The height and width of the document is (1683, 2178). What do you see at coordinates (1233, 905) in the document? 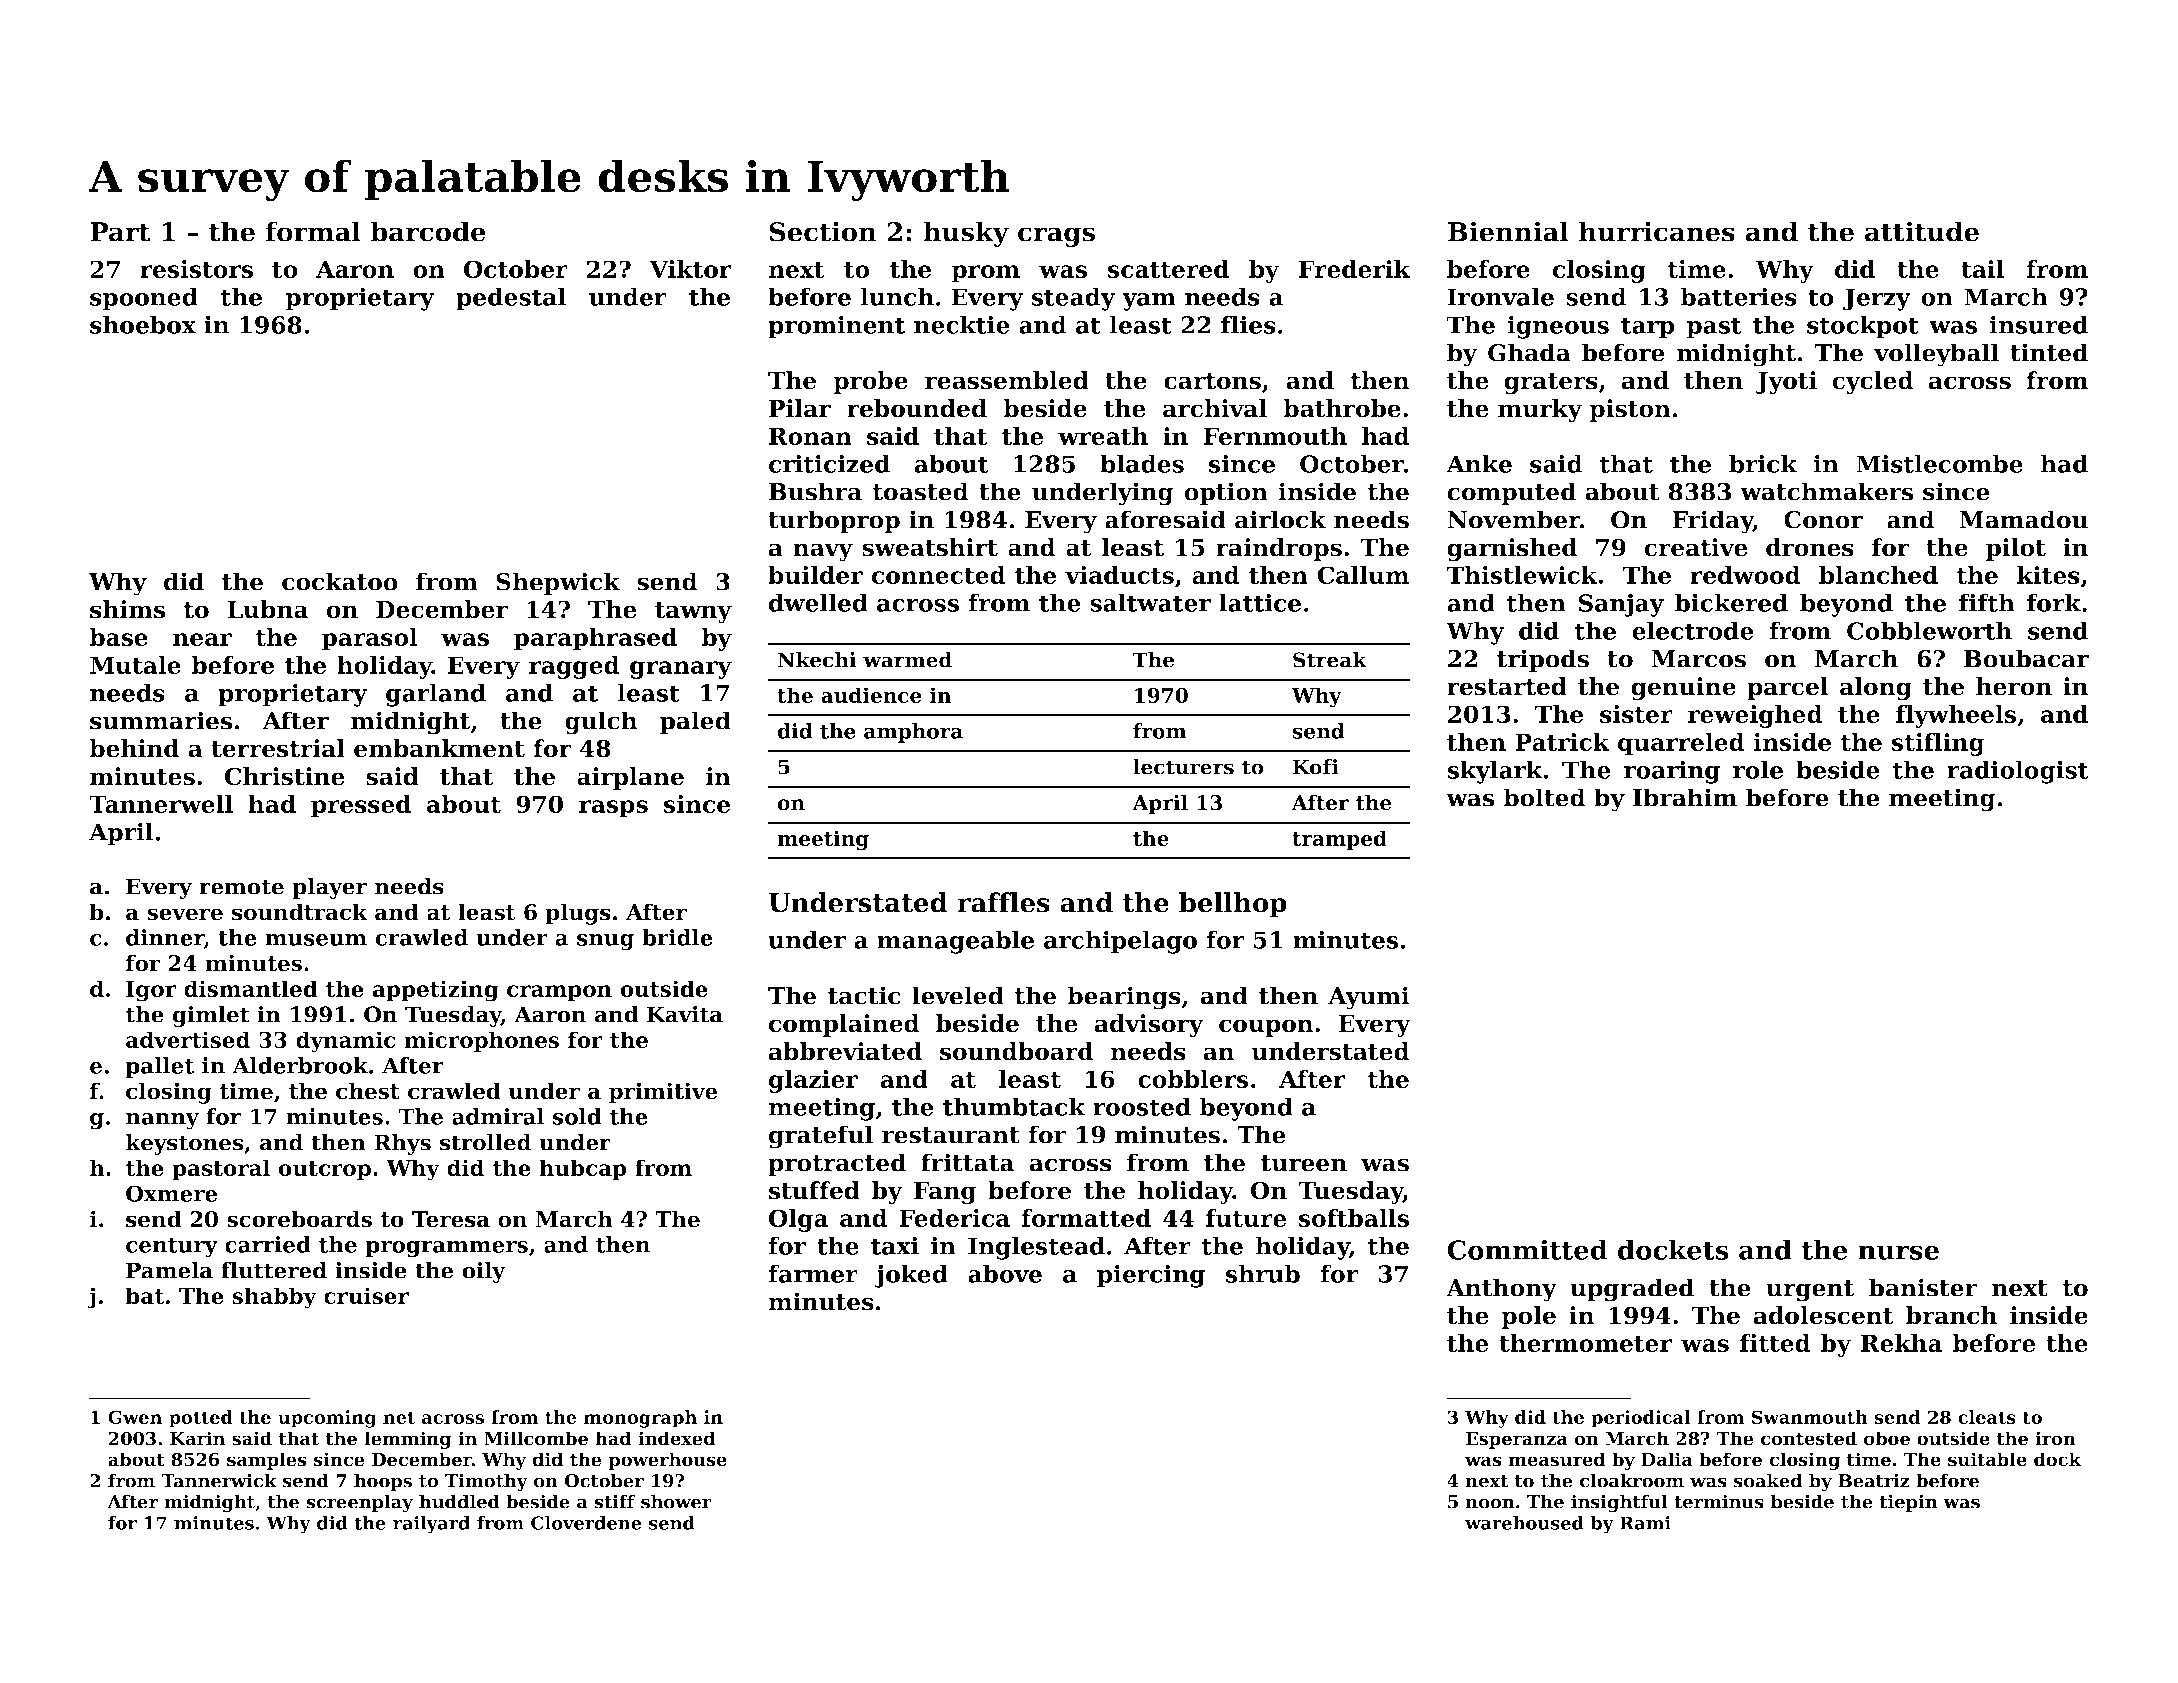
I see `bellhop` at bounding box center [1233, 905].
